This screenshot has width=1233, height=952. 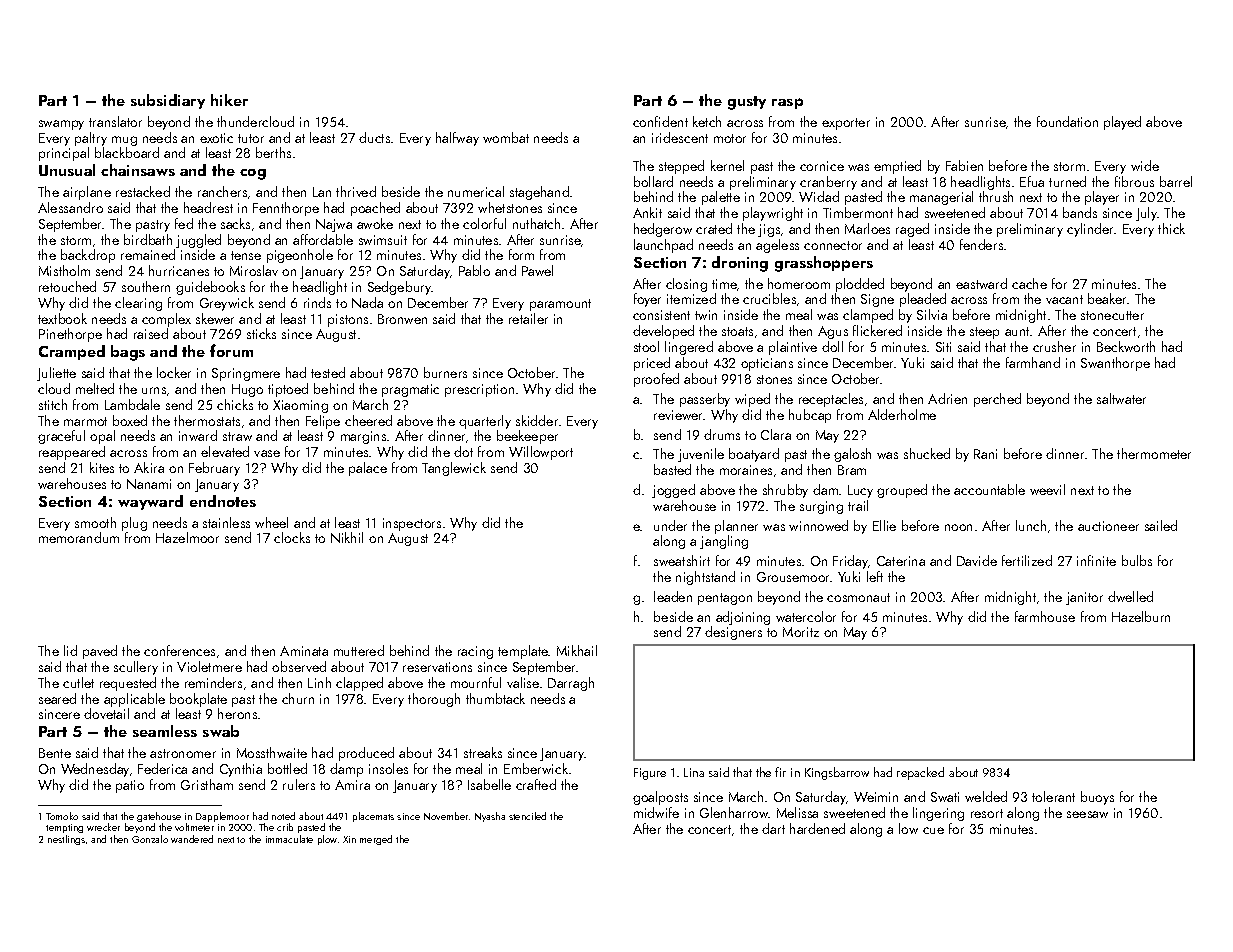 I want to click on endnotes, so click(x=223, y=501).
